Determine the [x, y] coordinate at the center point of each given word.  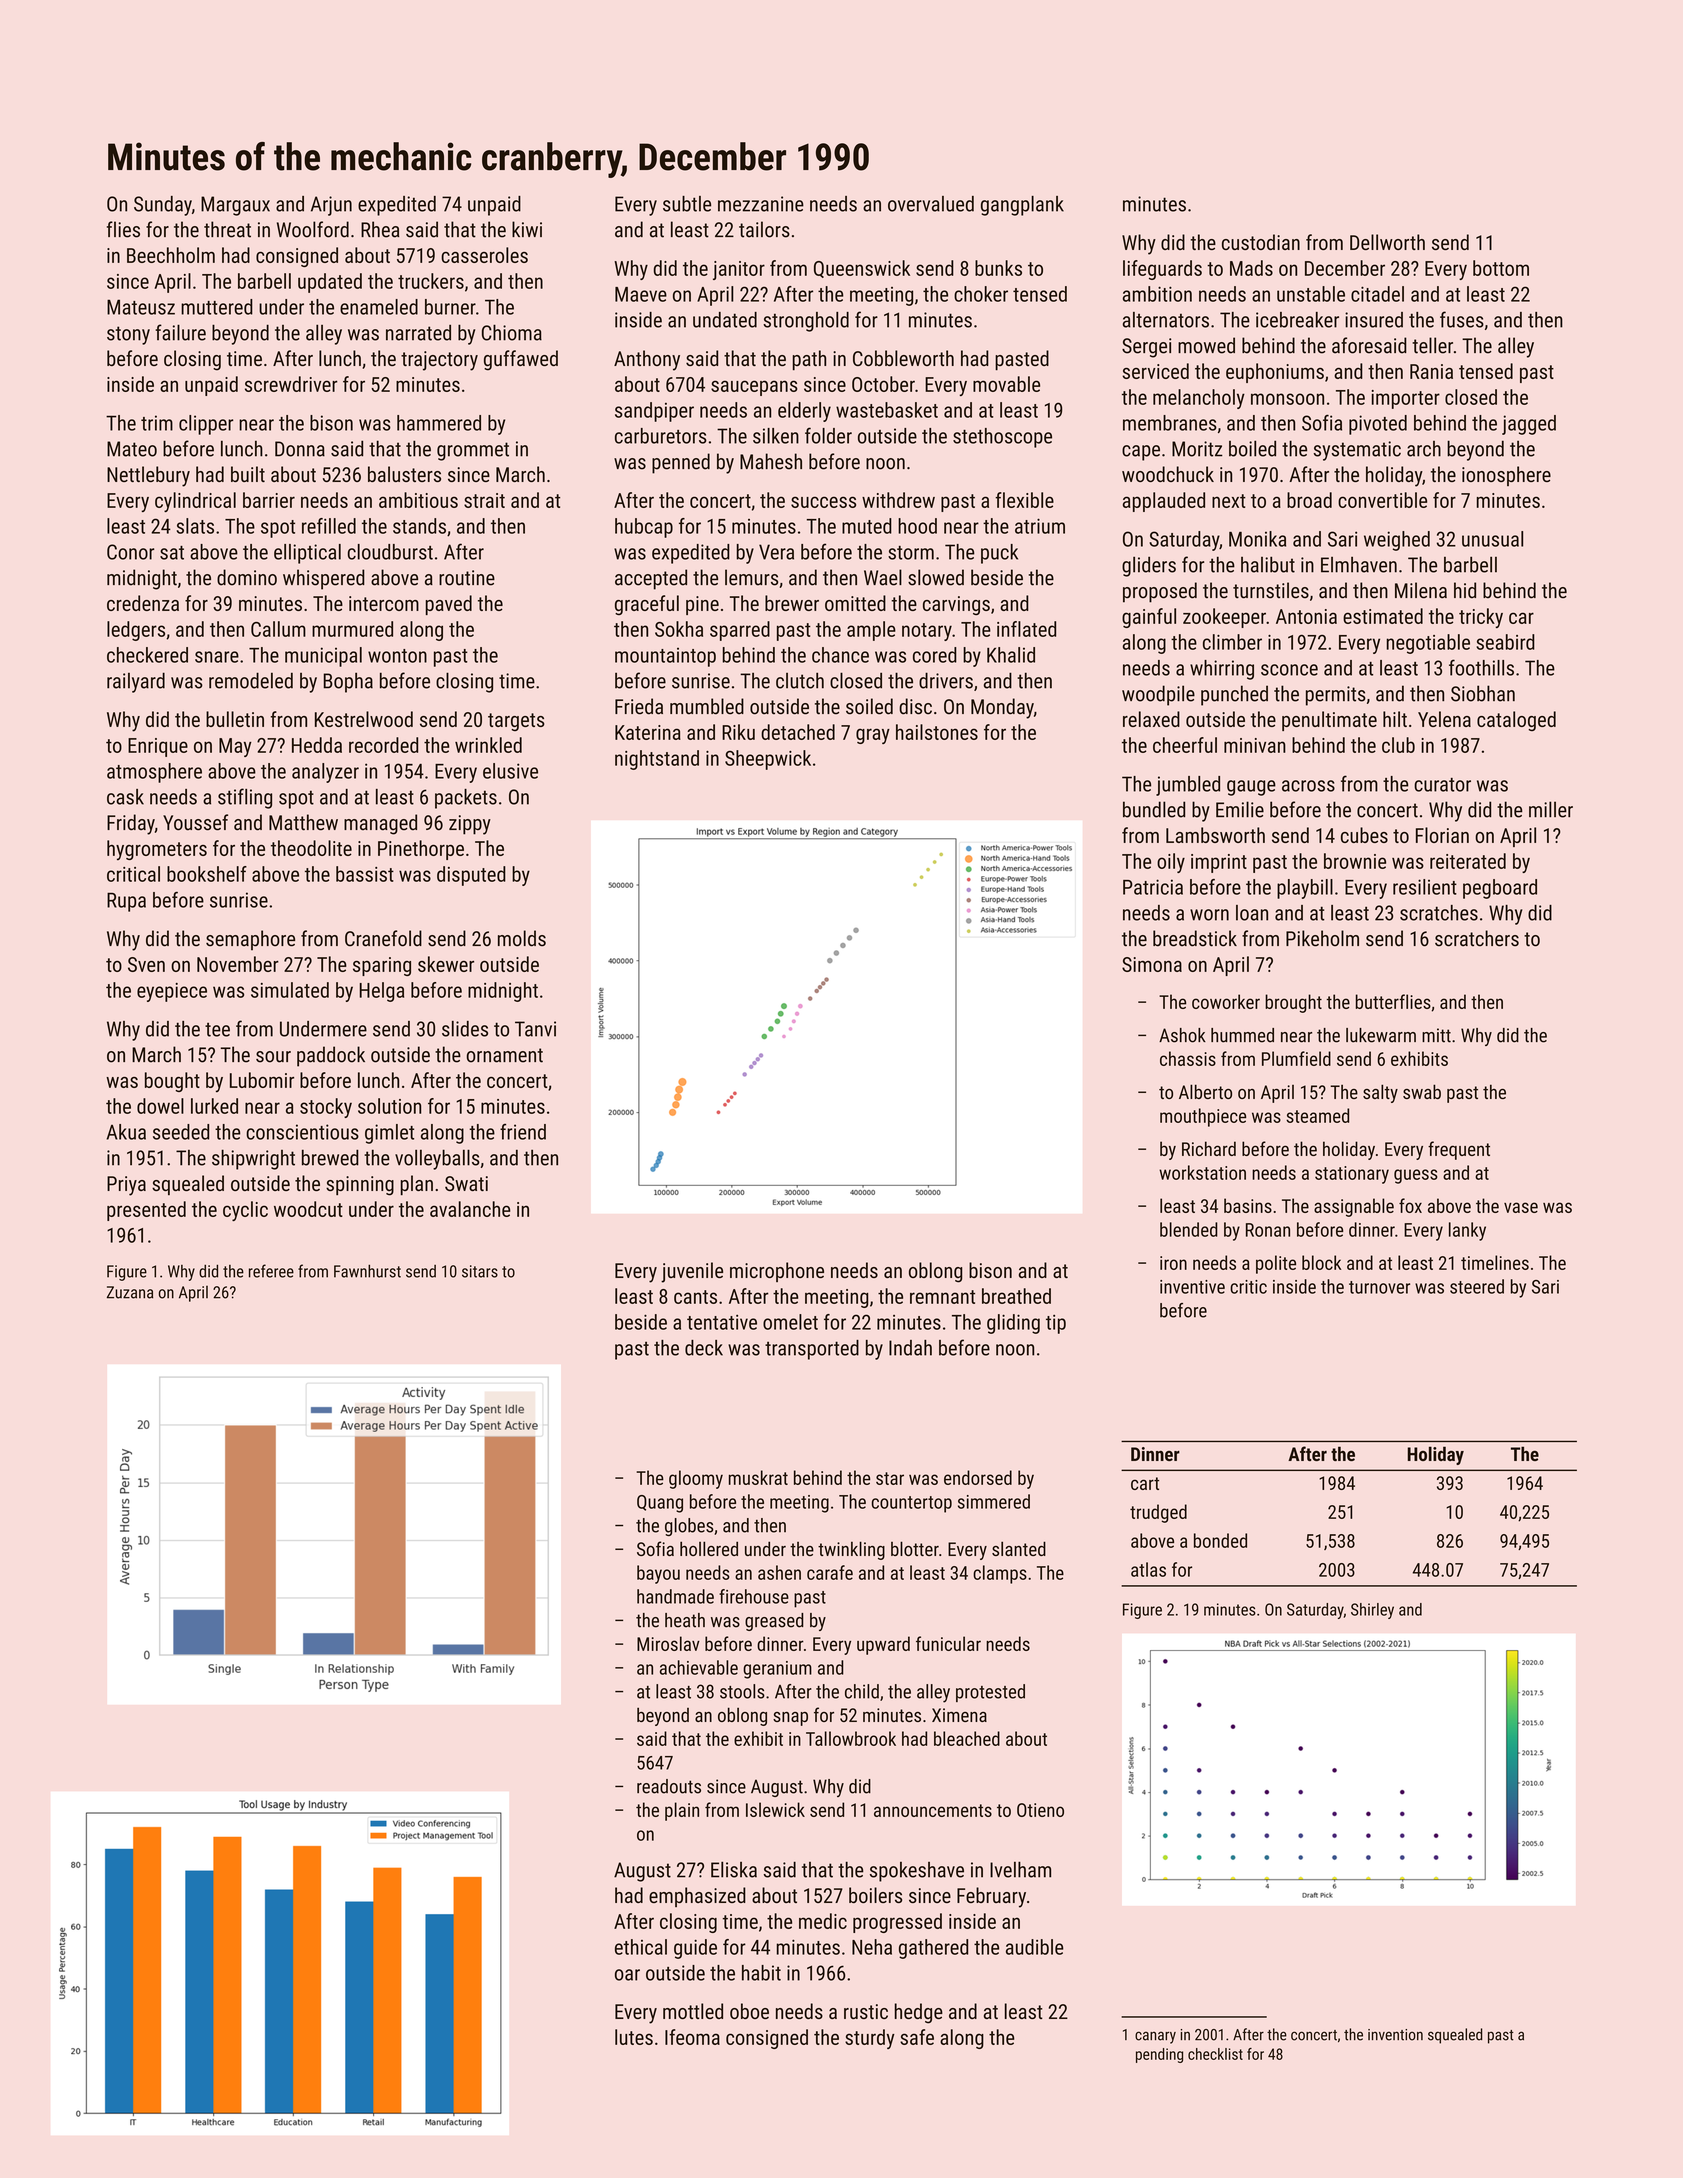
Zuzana [130, 1292]
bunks [998, 268]
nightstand [657, 760]
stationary [1352, 1175]
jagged [1529, 425]
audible [1035, 1947]
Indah [910, 1348]
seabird [1505, 642]
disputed [471, 876]
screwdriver [291, 384]
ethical [641, 1947]
